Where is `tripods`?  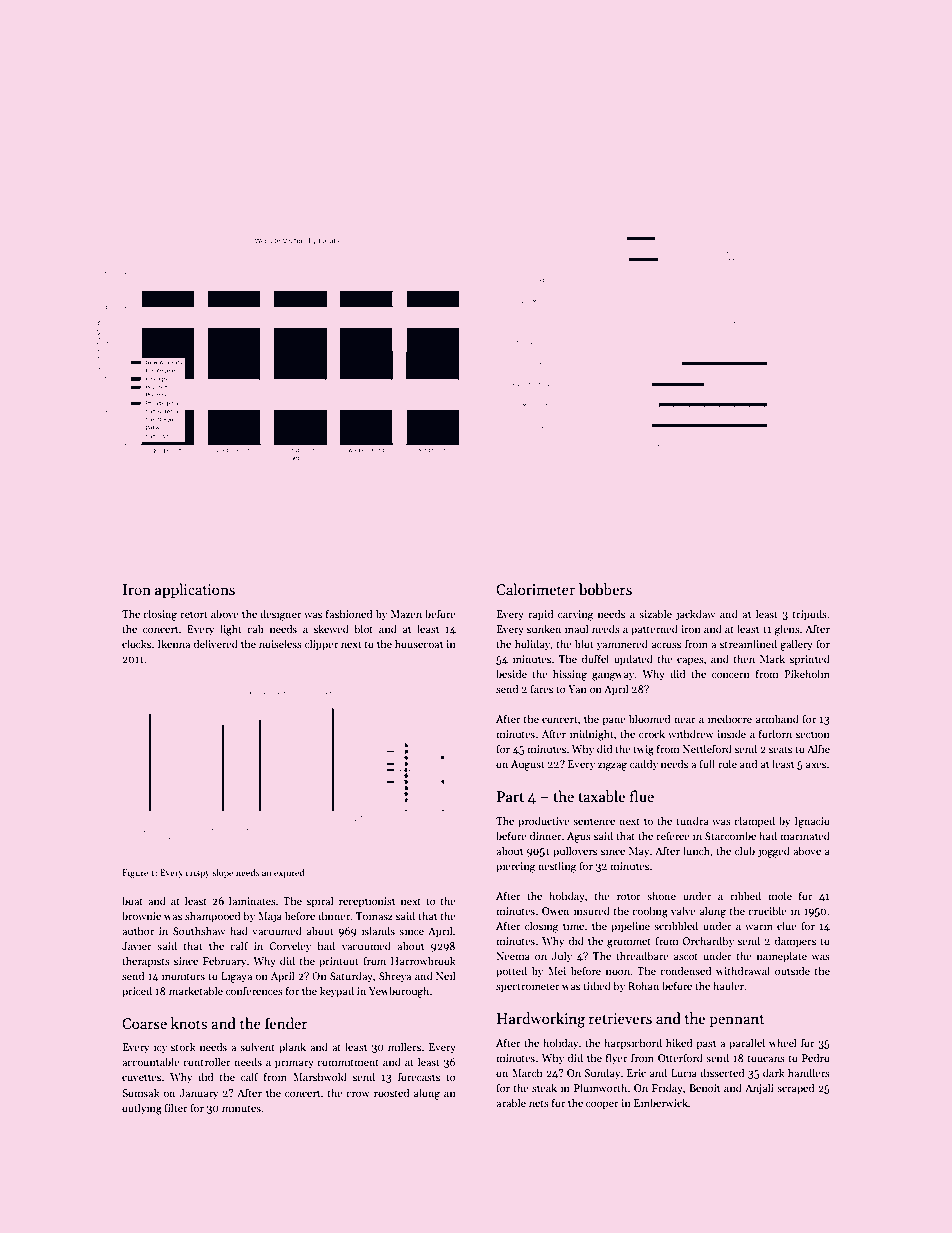 tripods is located at coordinates (810, 615).
